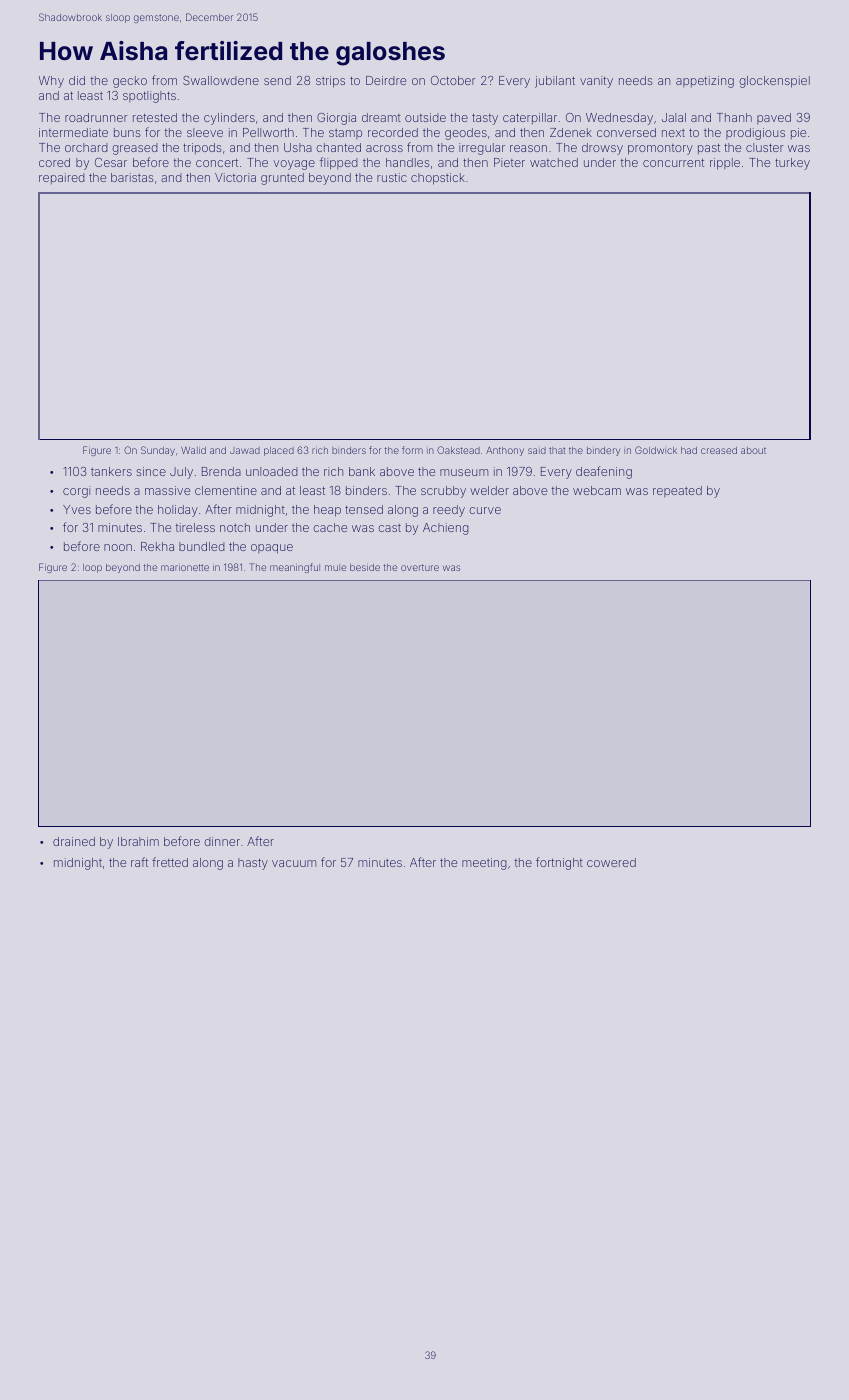 Image resolution: width=849 pixels, height=1400 pixels. Describe the element at coordinates (217, 163) in the screenshot. I see `concert` at that location.
